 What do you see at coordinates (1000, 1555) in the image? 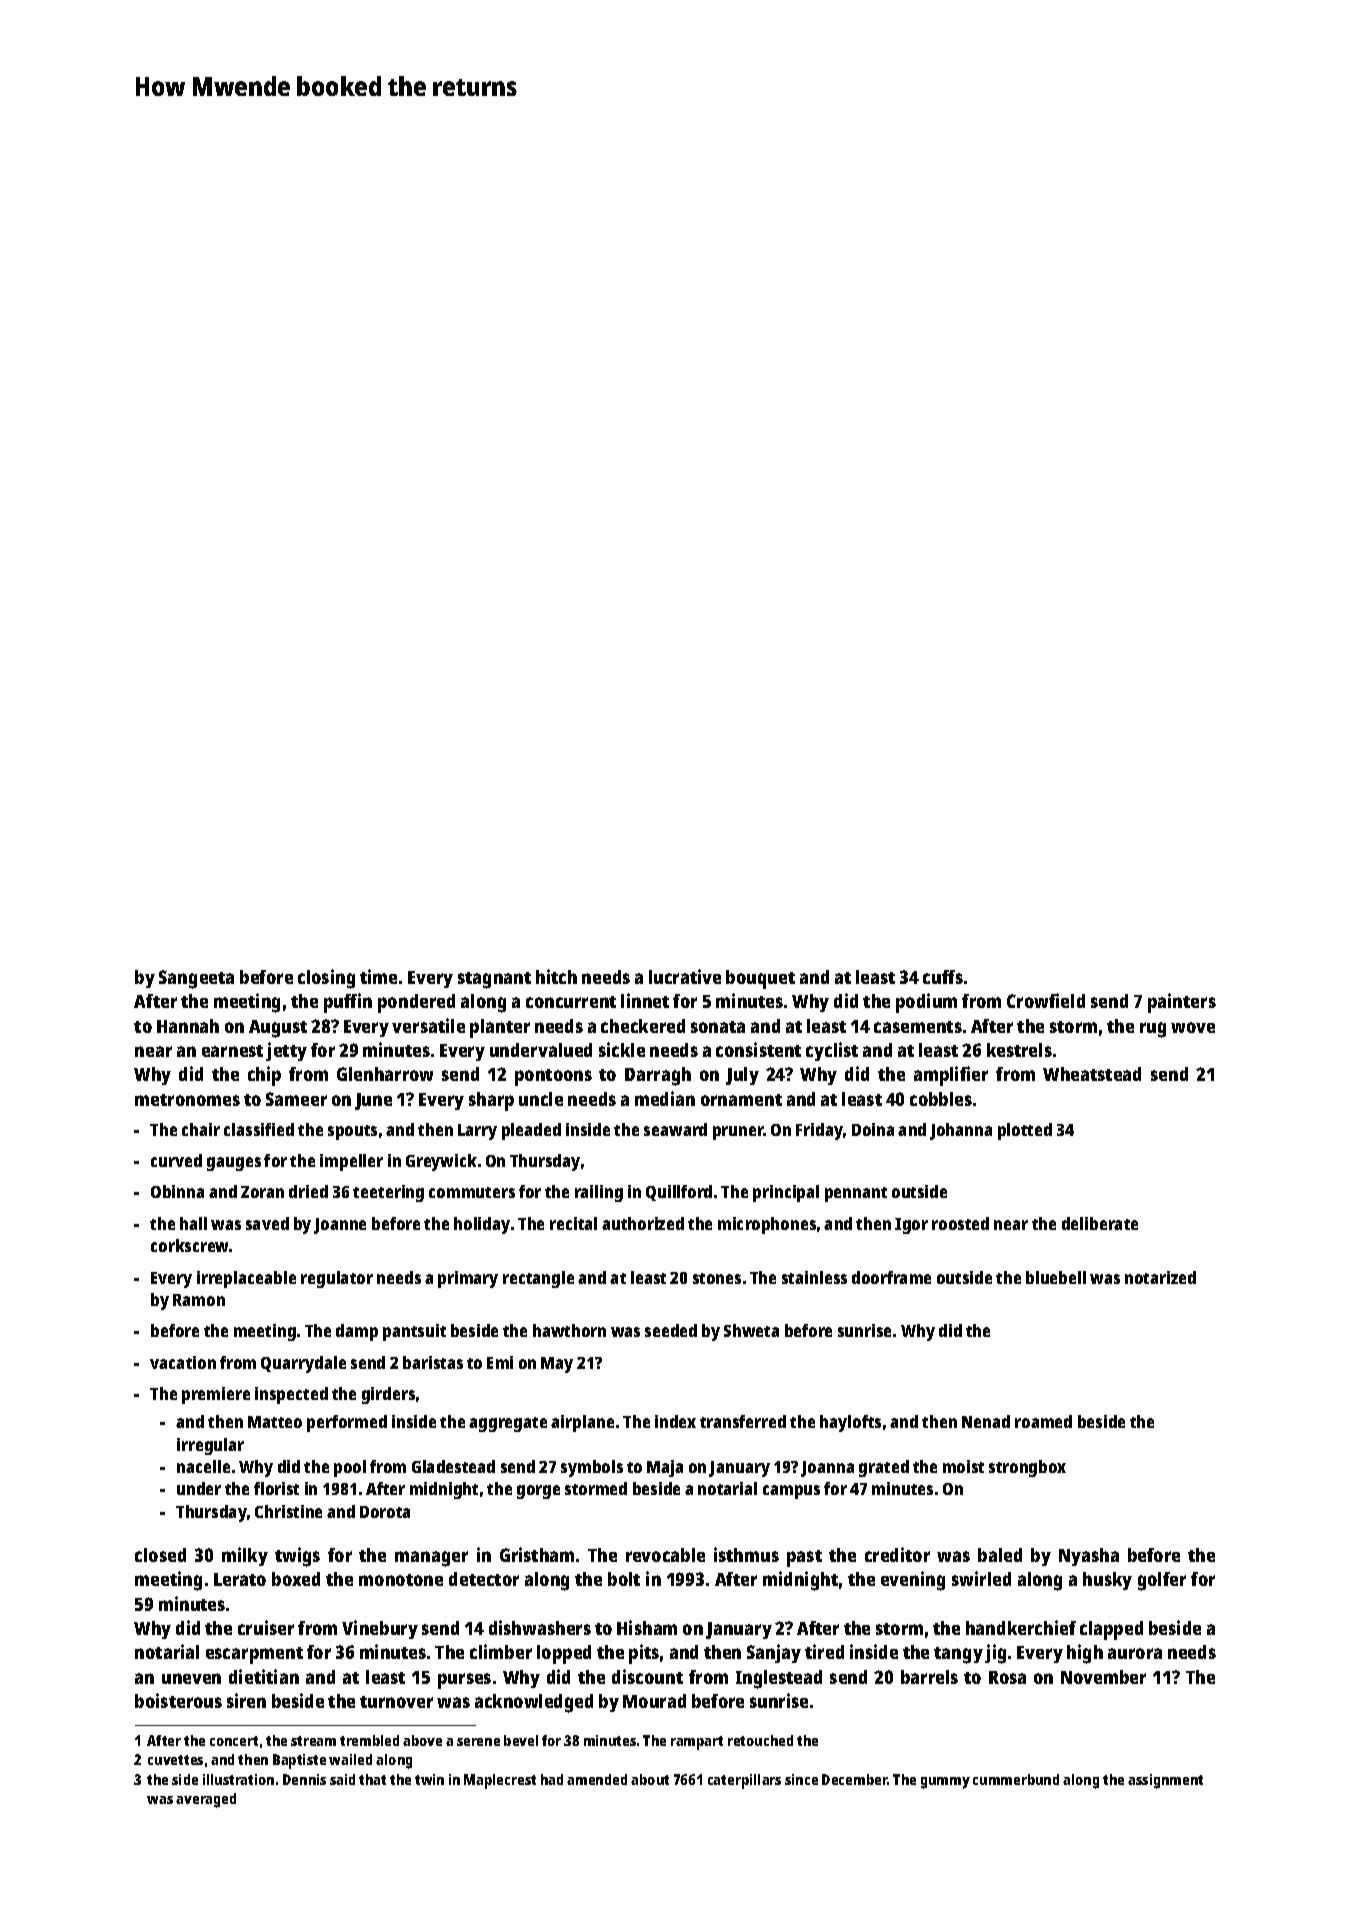
I see `baled` at bounding box center [1000, 1555].
